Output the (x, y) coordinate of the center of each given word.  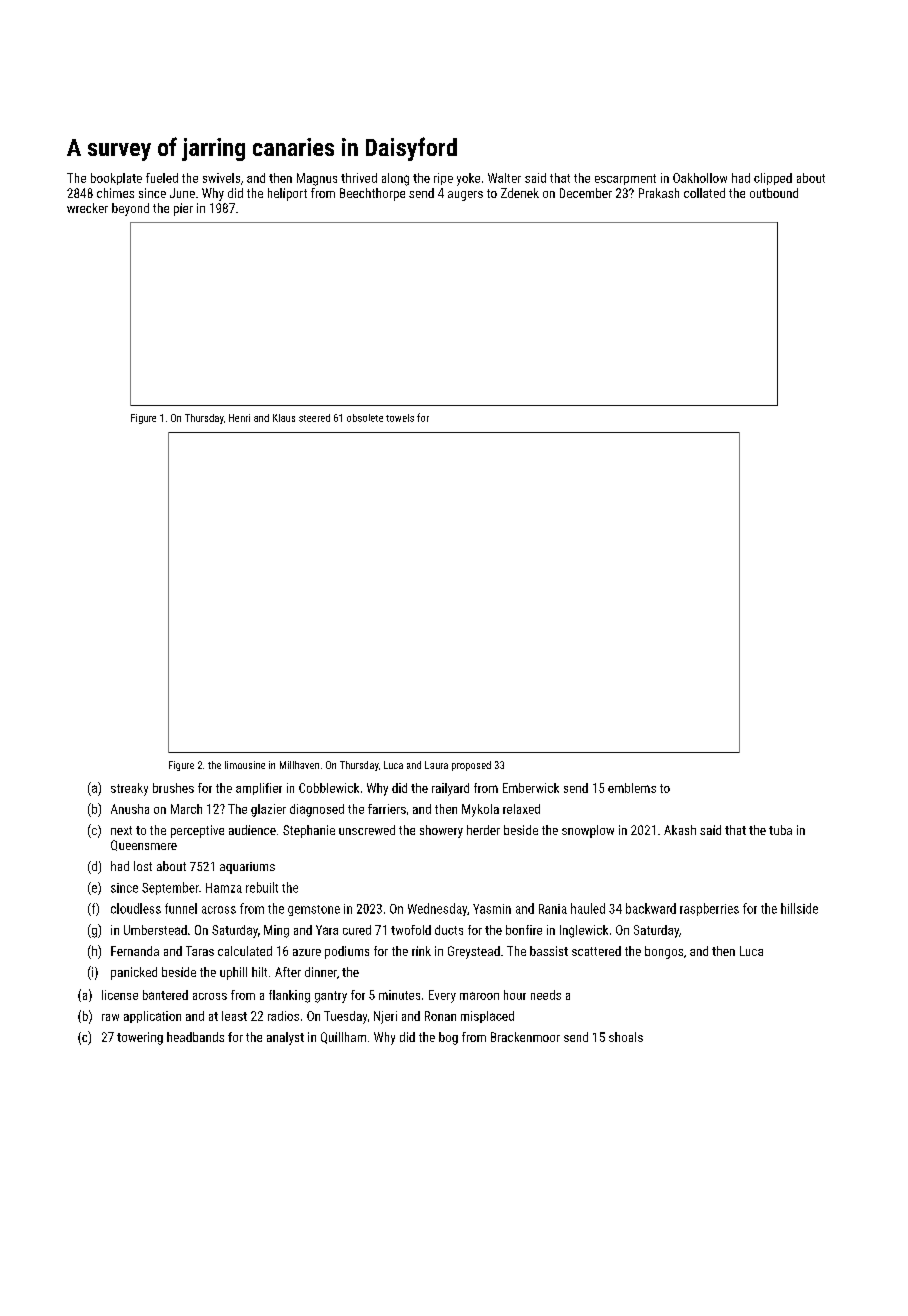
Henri (239, 418)
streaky (129, 789)
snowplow (588, 831)
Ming (276, 931)
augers (465, 196)
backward (651, 908)
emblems (632, 788)
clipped (773, 179)
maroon (479, 996)
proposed (471, 766)
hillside (799, 908)
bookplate (116, 179)
